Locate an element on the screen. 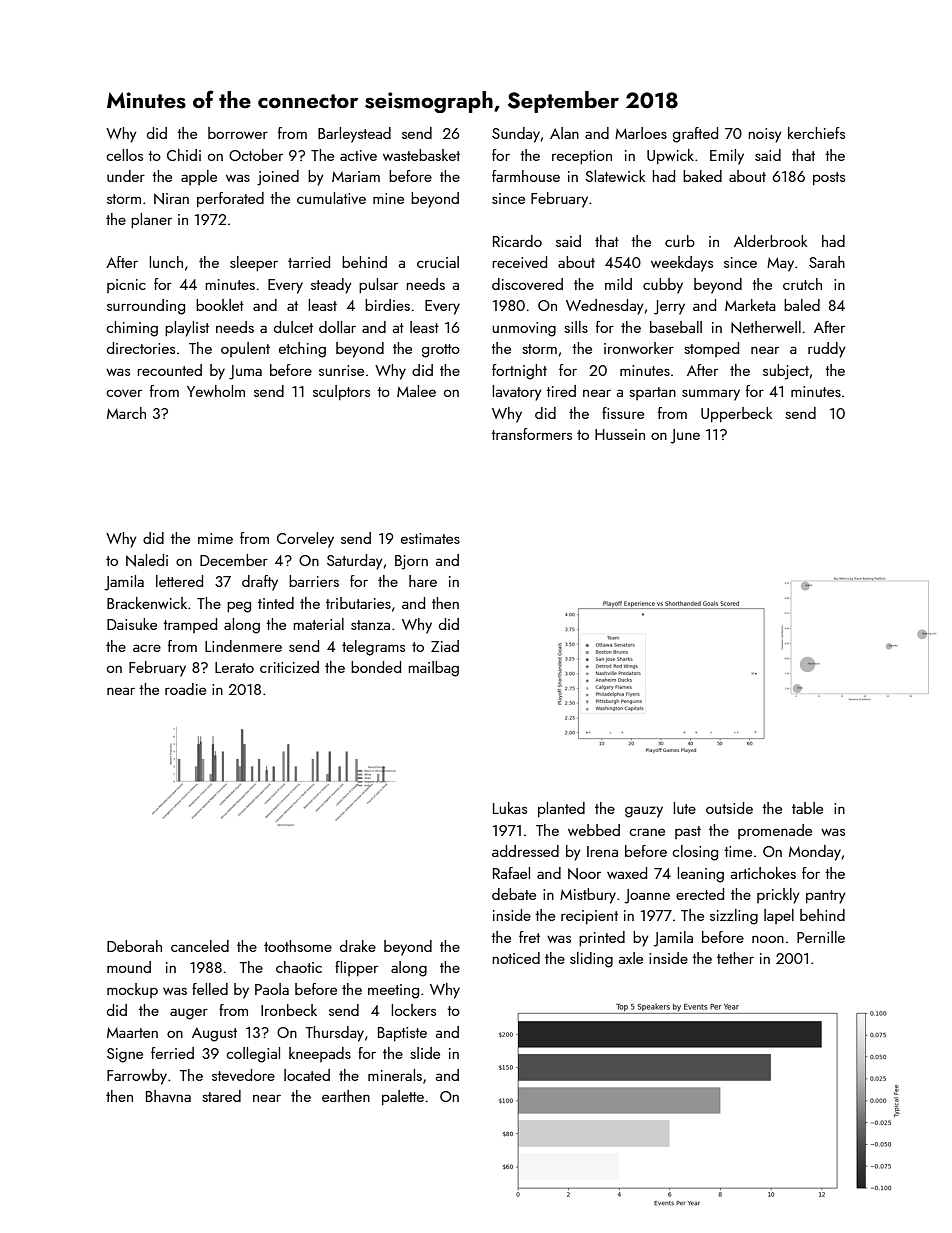 This screenshot has height=1233, width=952. felled is located at coordinates (210, 989).
